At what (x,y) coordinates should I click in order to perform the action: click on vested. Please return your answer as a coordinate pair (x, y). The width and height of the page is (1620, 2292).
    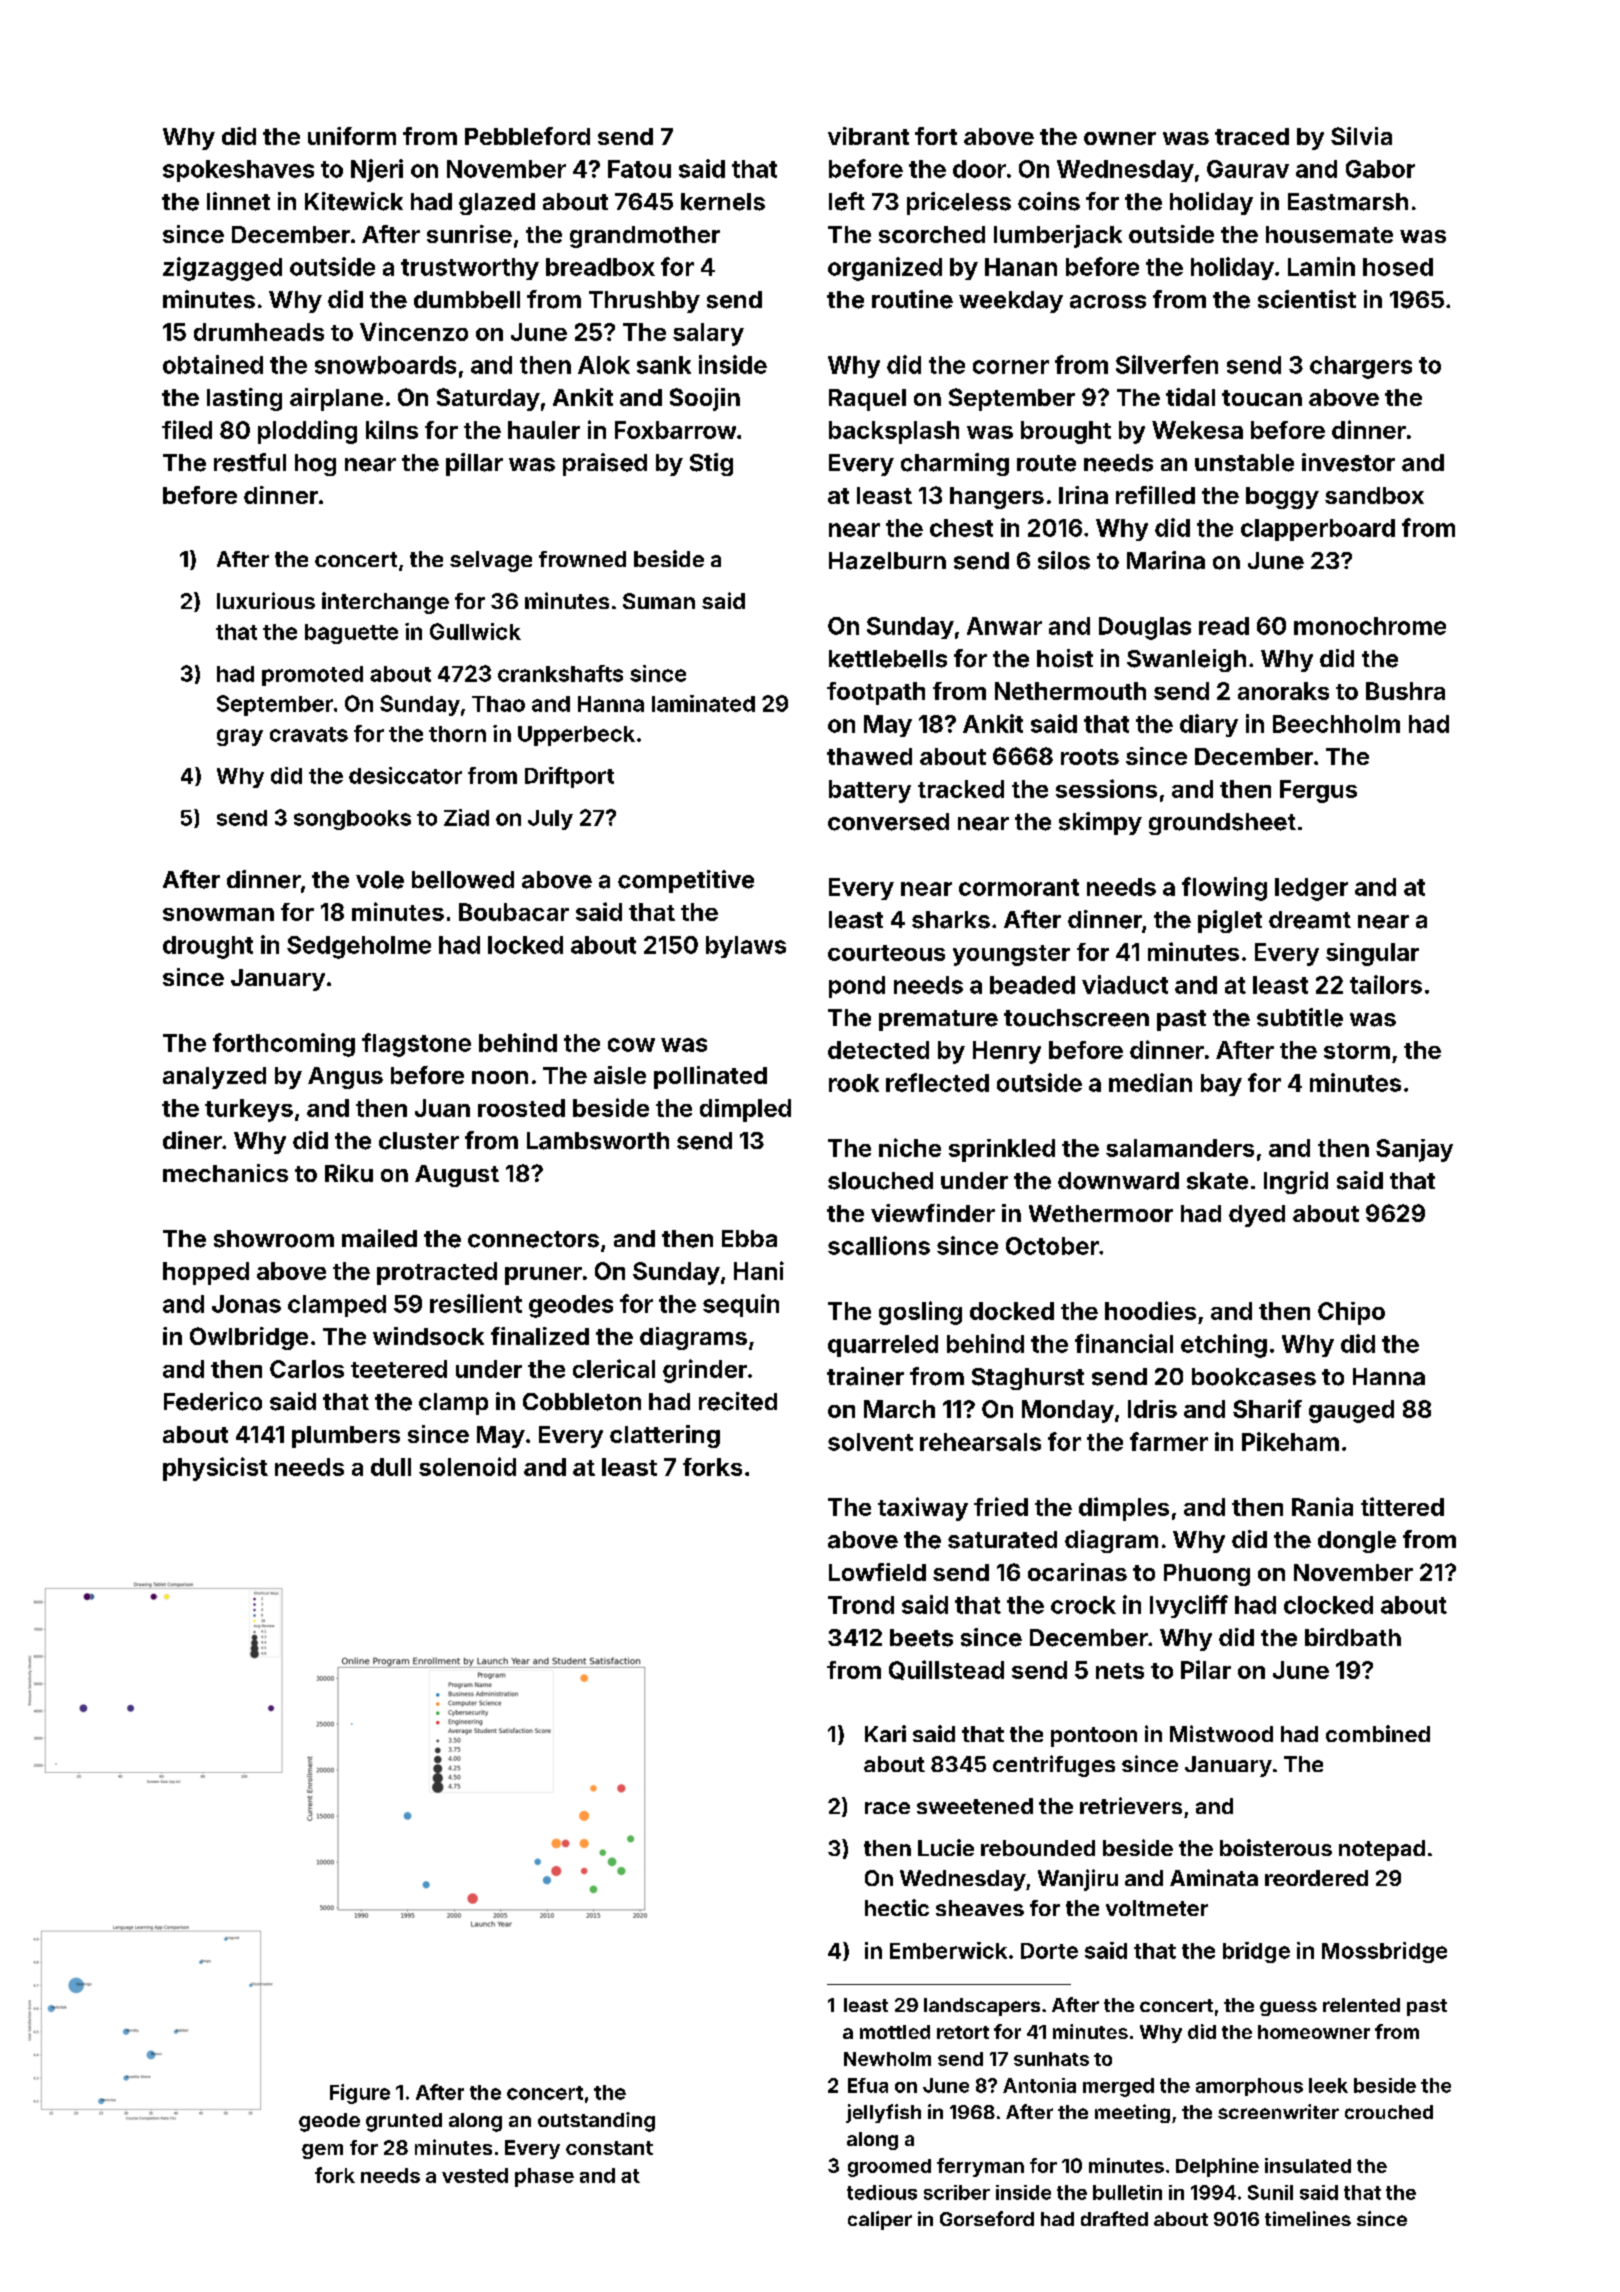
    Looking at the image, I should click on (475, 2175).
